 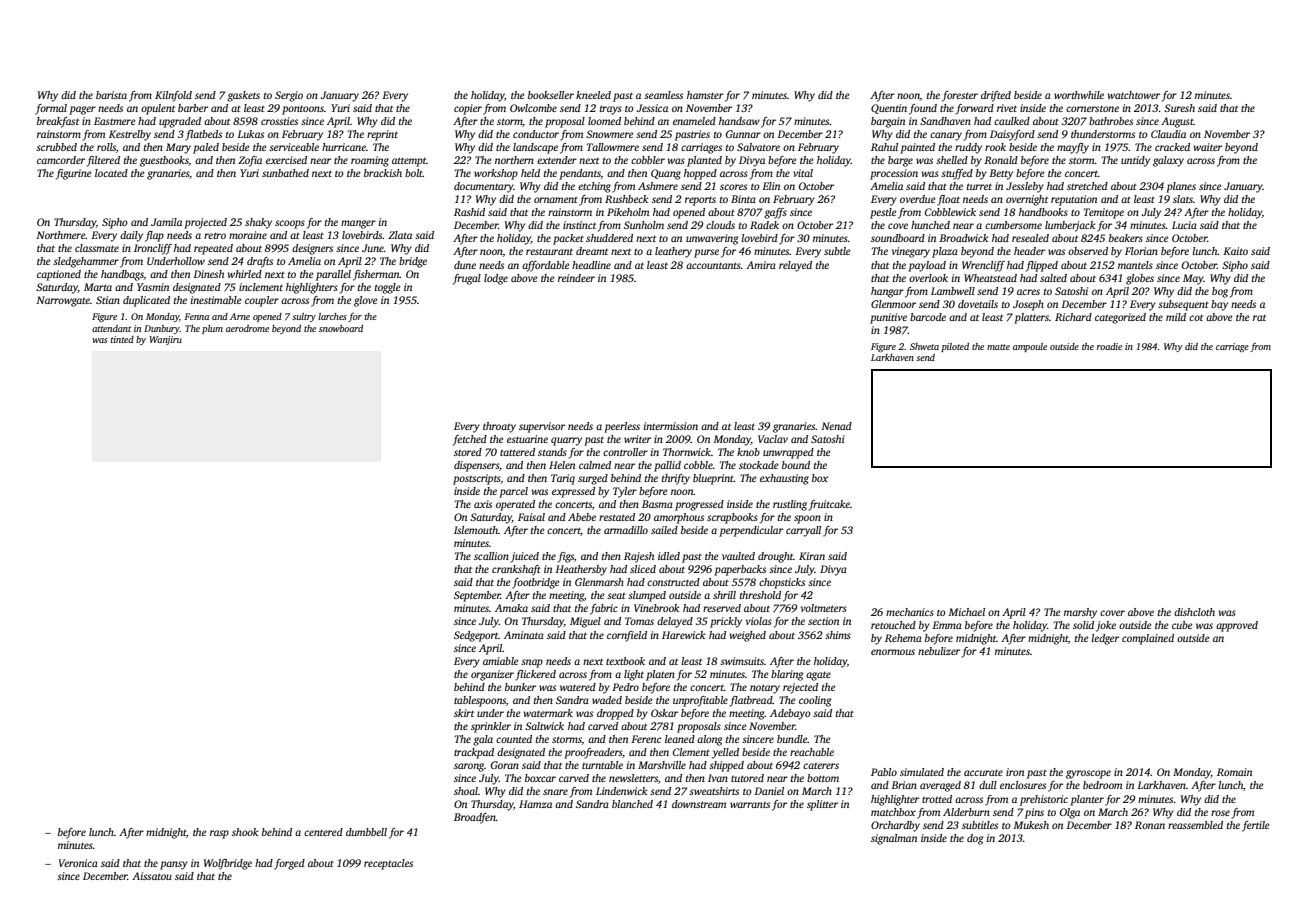 What do you see at coordinates (888, 318) in the screenshot?
I see `punitive` at bounding box center [888, 318].
